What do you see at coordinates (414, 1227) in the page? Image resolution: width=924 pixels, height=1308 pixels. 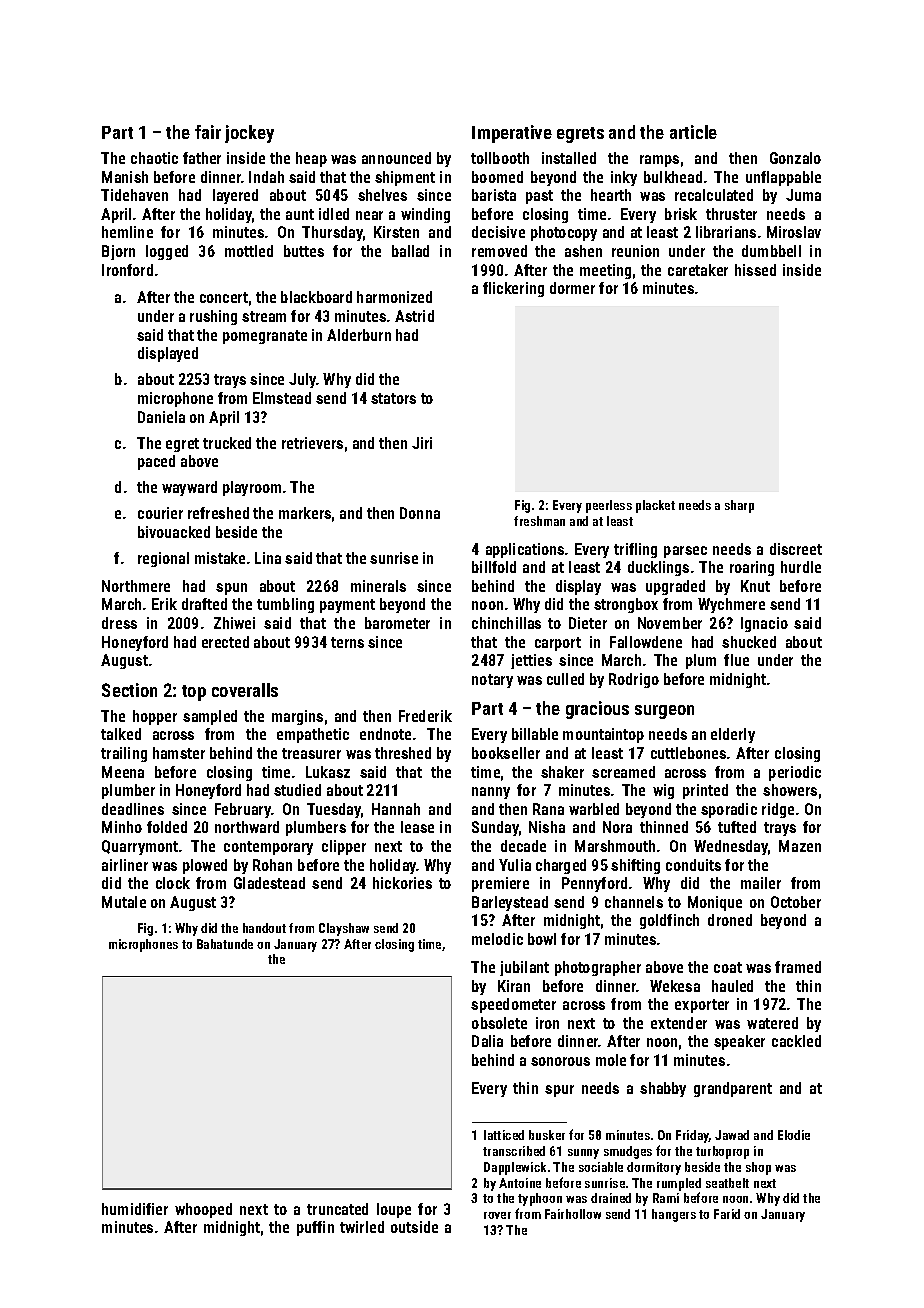 I see `outside` at bounding box center [414, 1227].
